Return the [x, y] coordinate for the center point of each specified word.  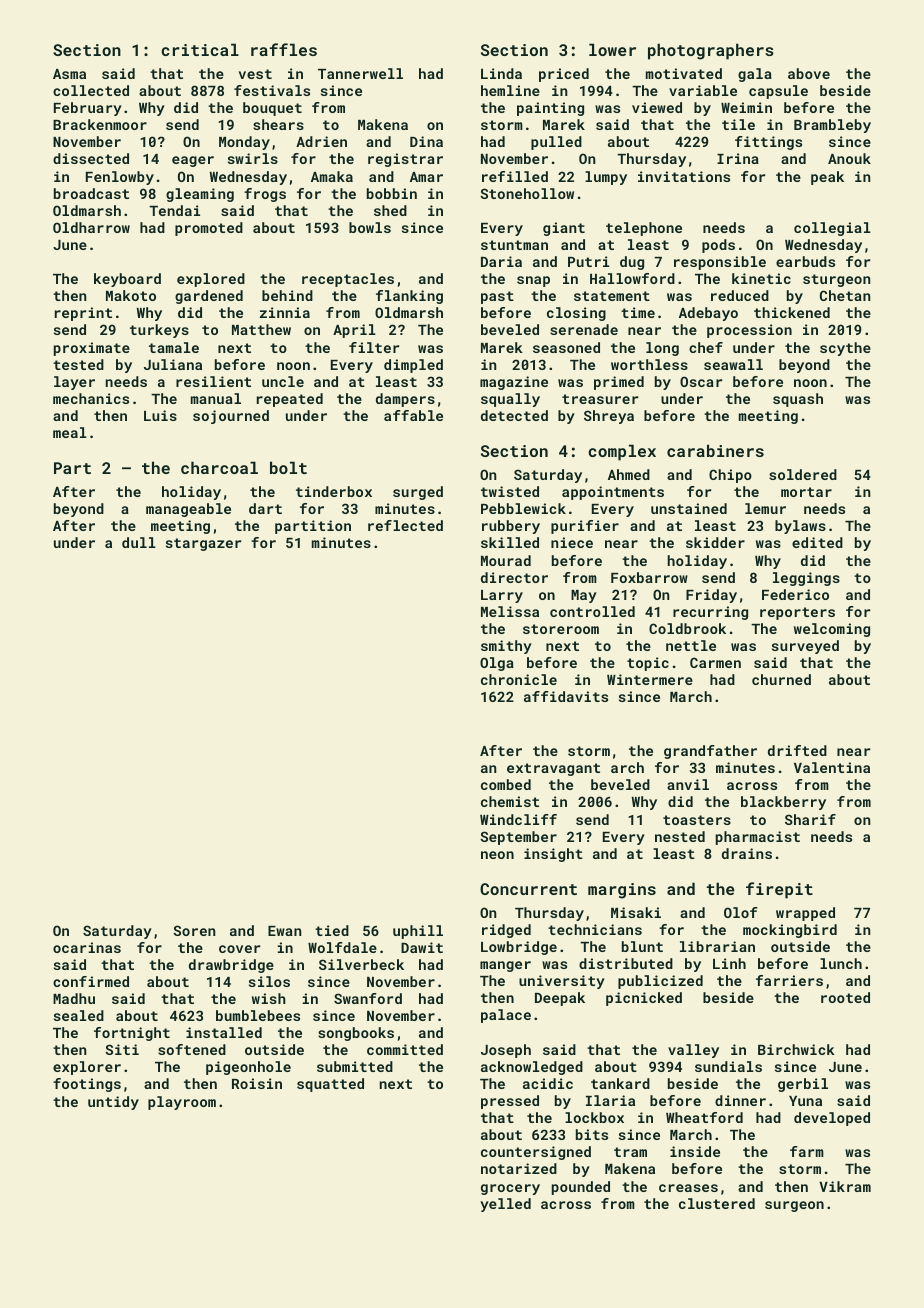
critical [200, 49]
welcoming [832, 630]
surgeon [794, 1206]
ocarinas [87, 947]
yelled [505, 1205]
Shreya [609, 417]
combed [506, 784]
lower [612, 49]
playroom [182, 1103]
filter [374, 347]
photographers [711, 51]
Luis [160, 415]
